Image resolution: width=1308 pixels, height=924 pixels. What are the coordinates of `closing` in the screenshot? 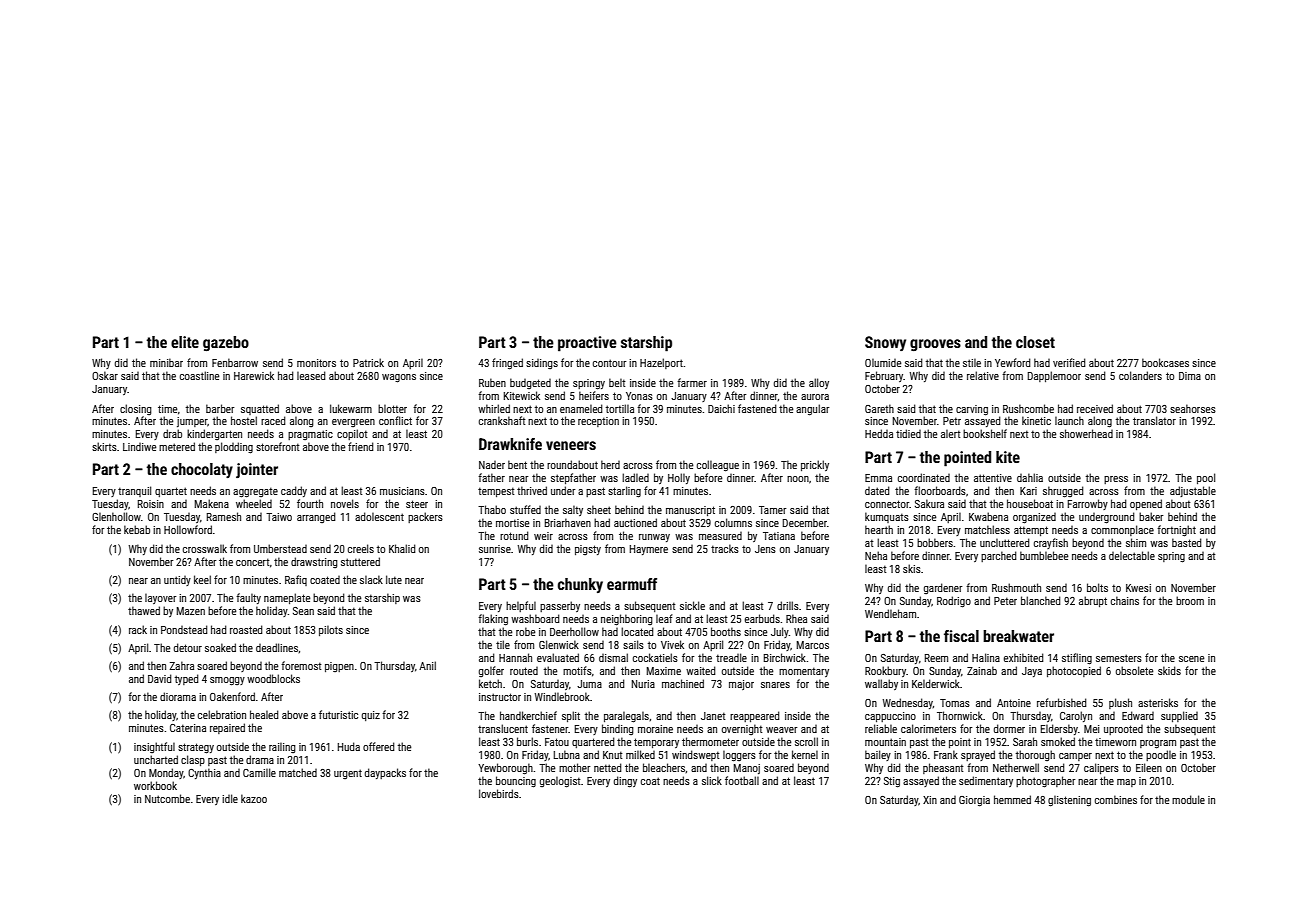 It's located at (136, 409).
